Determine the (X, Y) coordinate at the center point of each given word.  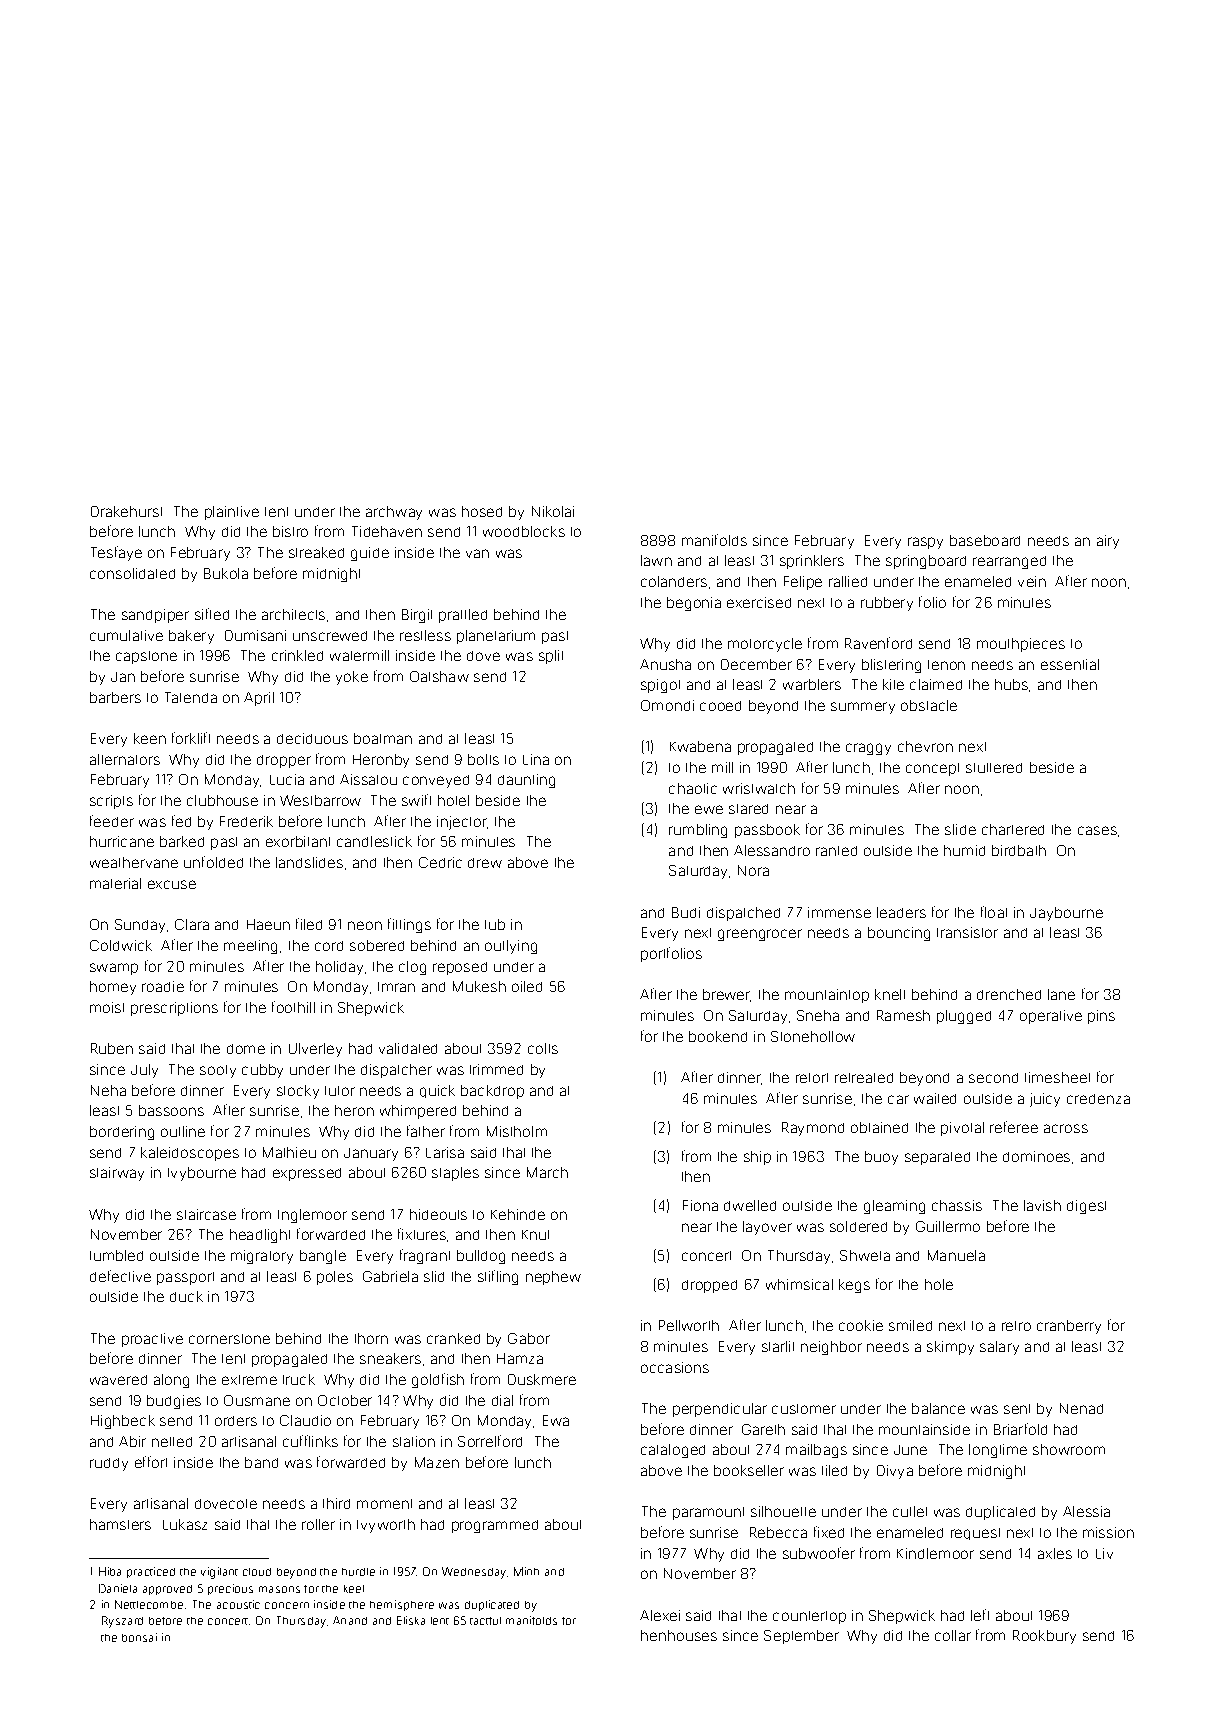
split (551, 657)
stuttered (994, 768)
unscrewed (330, 636)
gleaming (894, 1207)
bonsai (139, 1637)
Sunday (140, 926)
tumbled (116, 1255)
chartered (1013, 829)
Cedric (440, 862)
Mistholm (517, 1131)
